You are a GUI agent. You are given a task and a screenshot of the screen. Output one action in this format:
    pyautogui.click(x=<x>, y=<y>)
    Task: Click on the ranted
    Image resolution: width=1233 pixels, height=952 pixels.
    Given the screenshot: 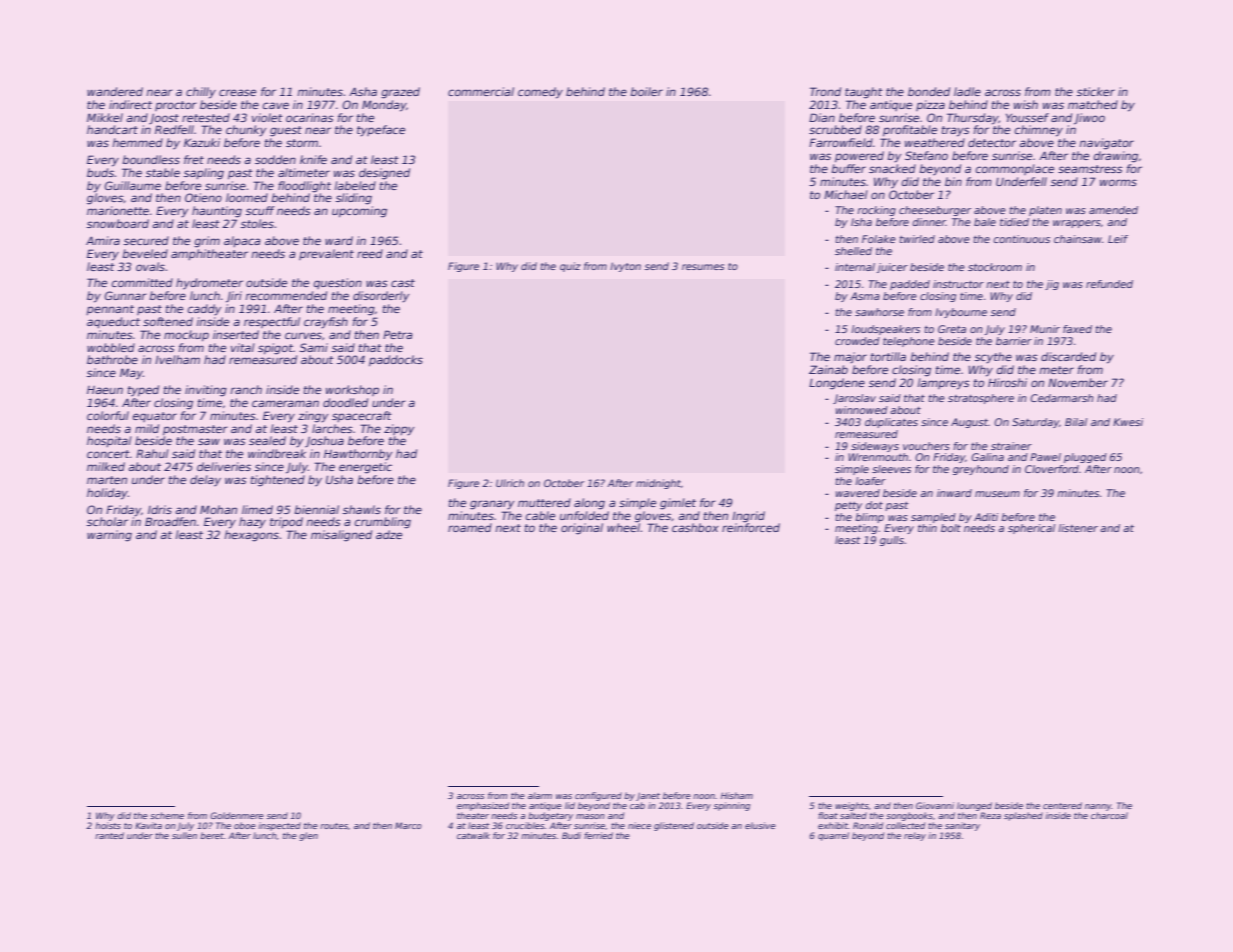 What is the action you would take?
    pyautogui.click(x=109, y=835)
